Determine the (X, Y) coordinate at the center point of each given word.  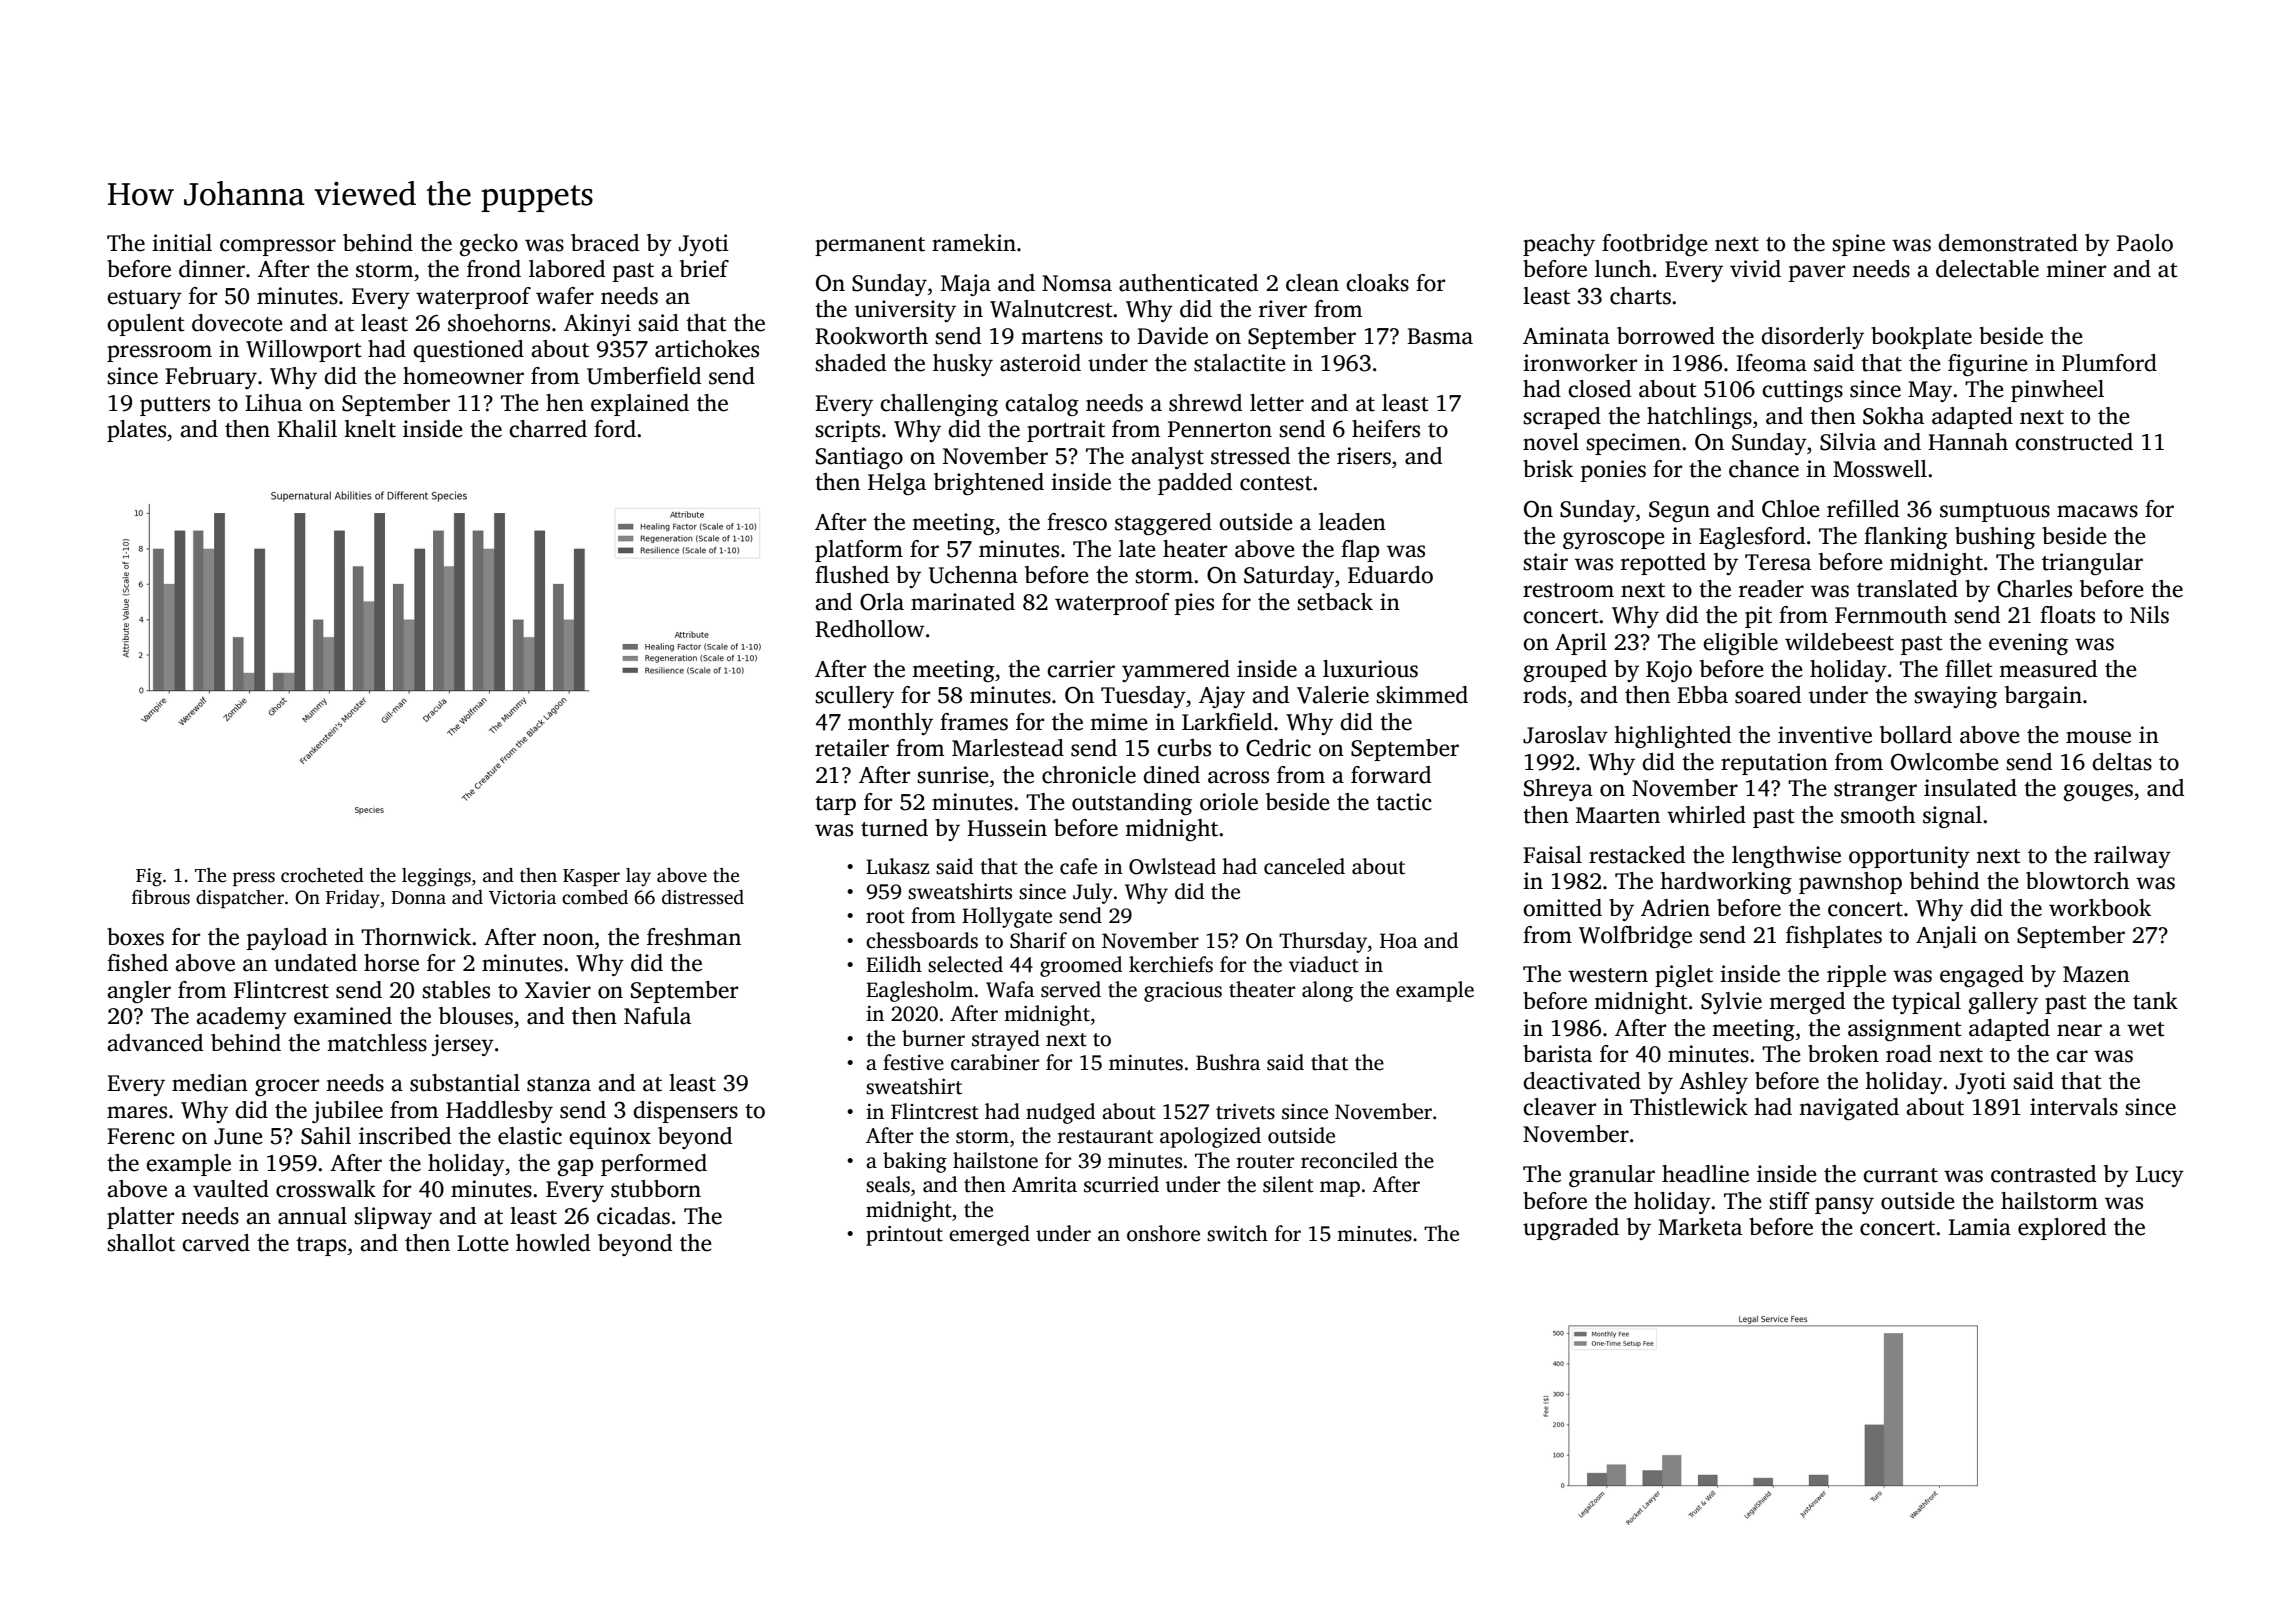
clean (1312, 283)
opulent (146, 325)
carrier (1081, 669)
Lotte (483, 1243)
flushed (852, 575)
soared (1768, 695)
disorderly (1812, 338)
